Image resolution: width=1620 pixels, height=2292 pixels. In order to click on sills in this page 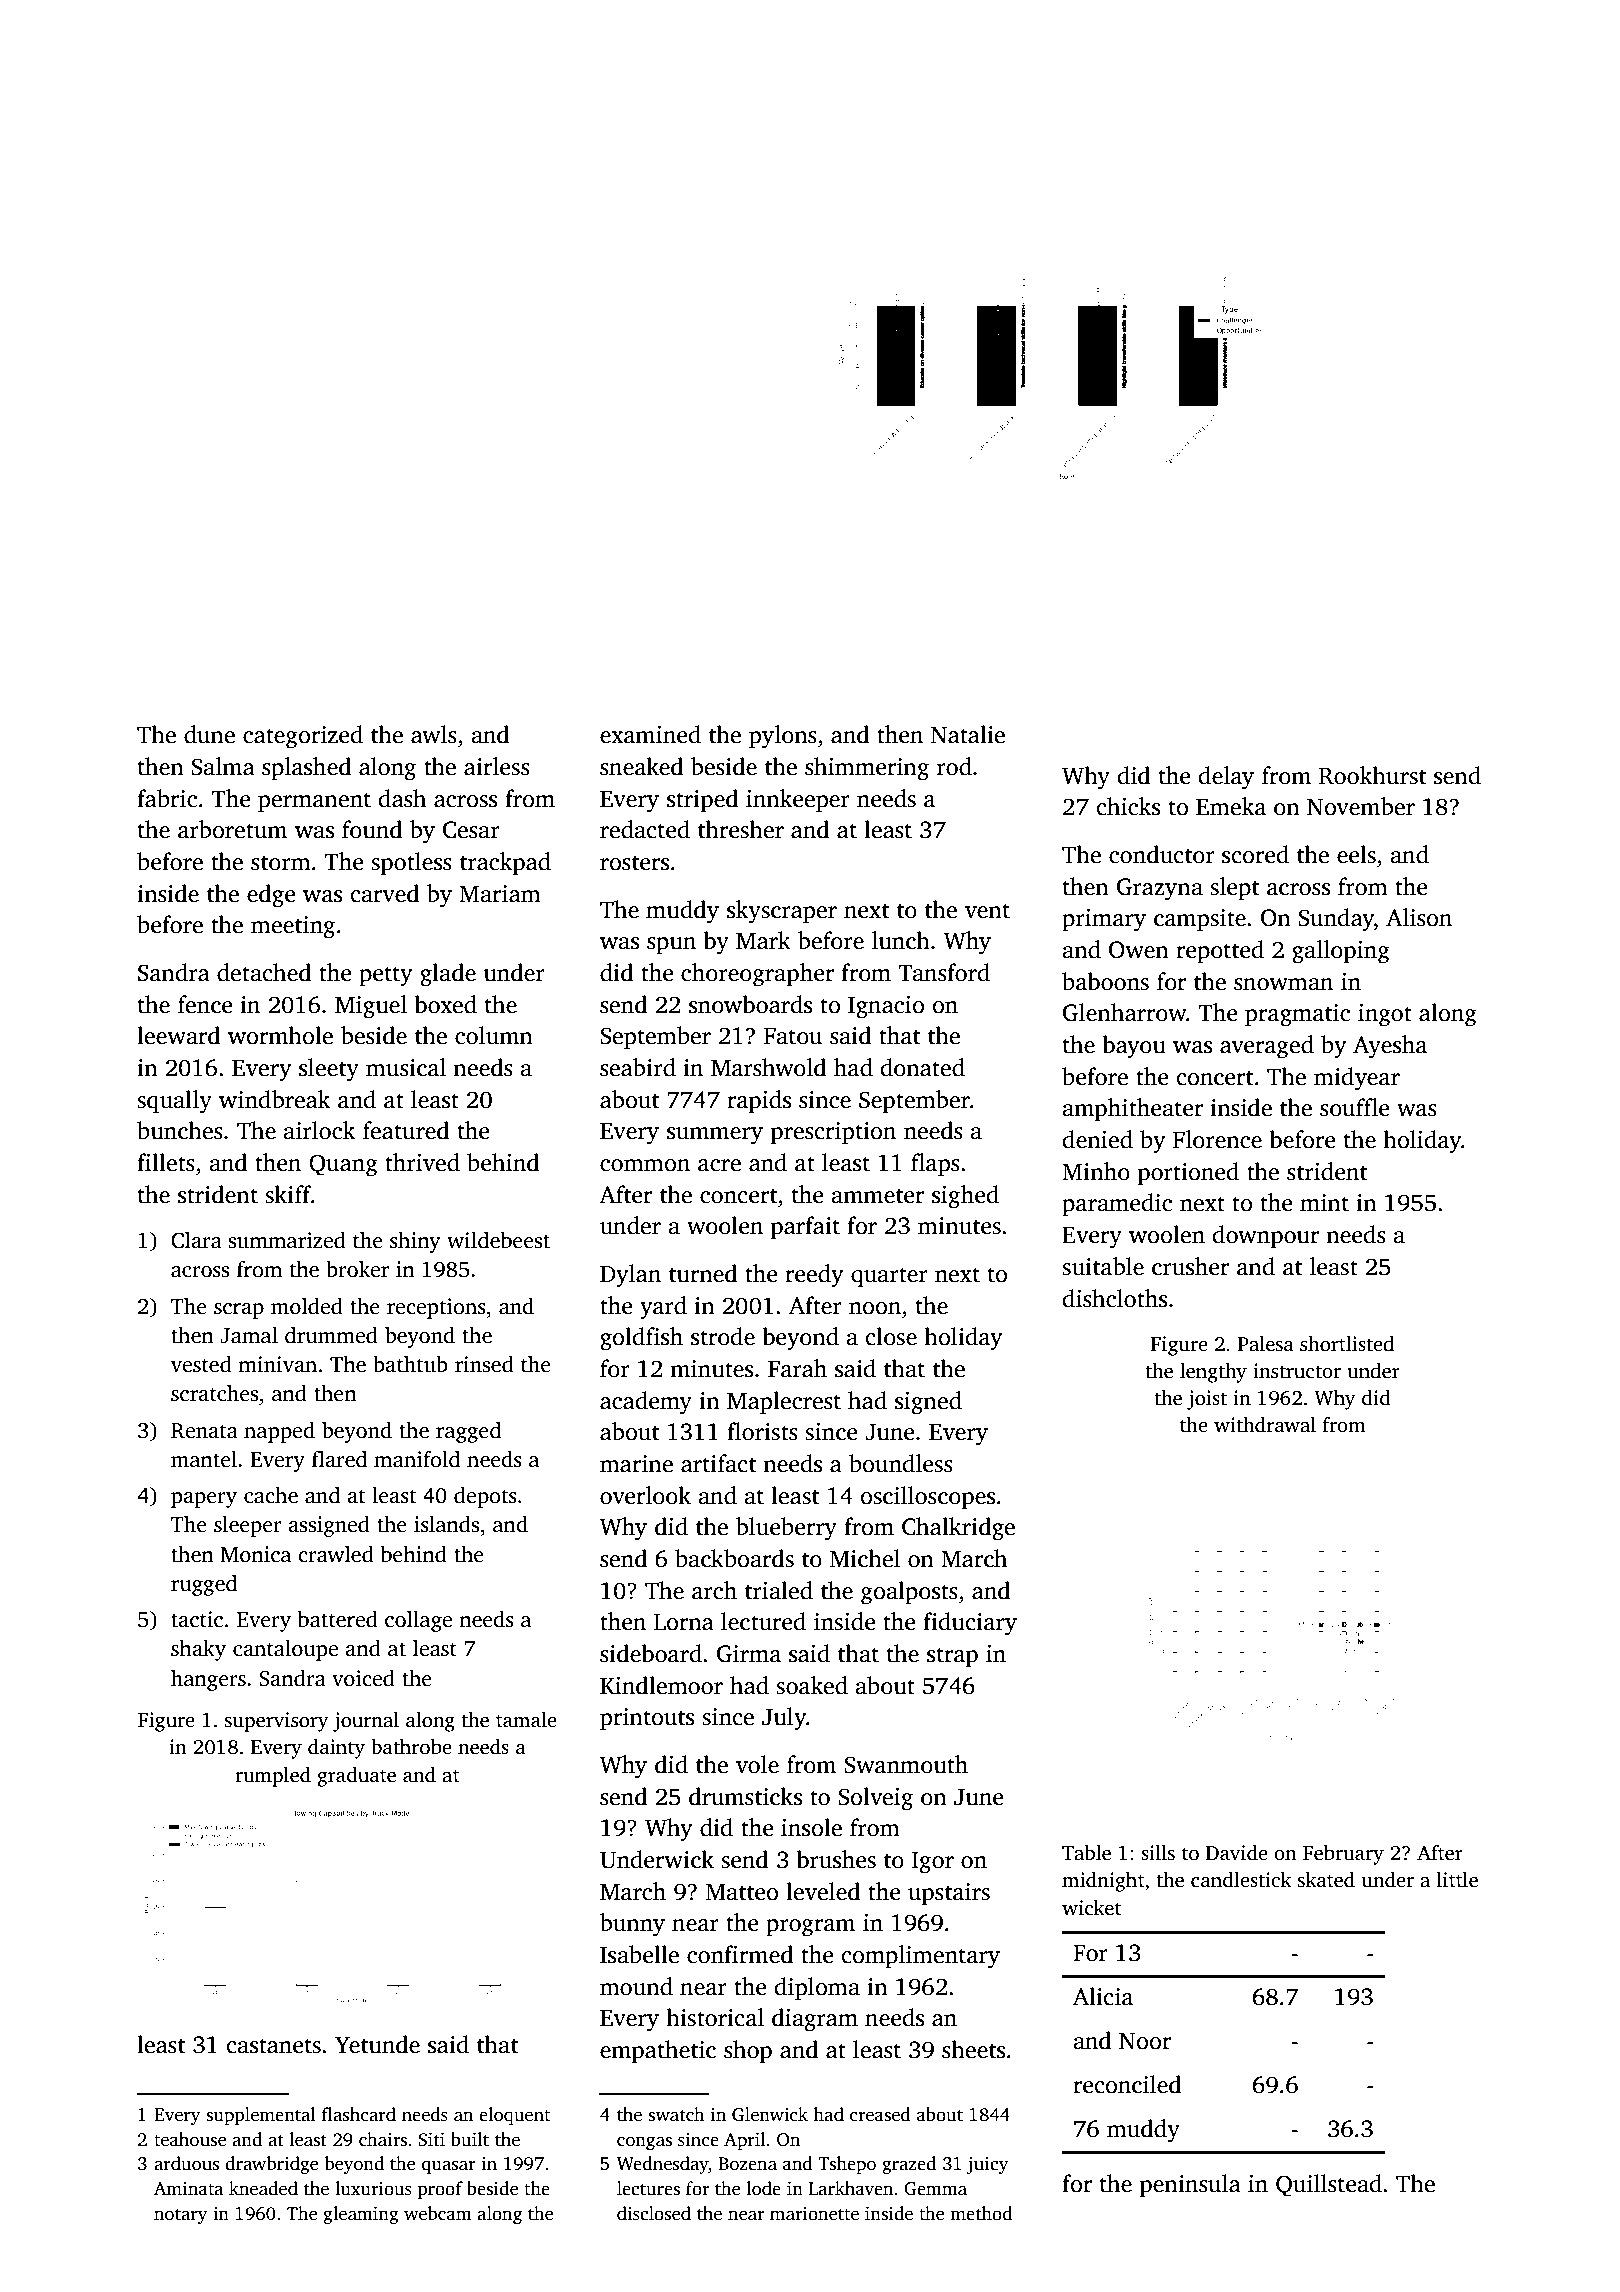, I will do `click(1158, 1853)`.
